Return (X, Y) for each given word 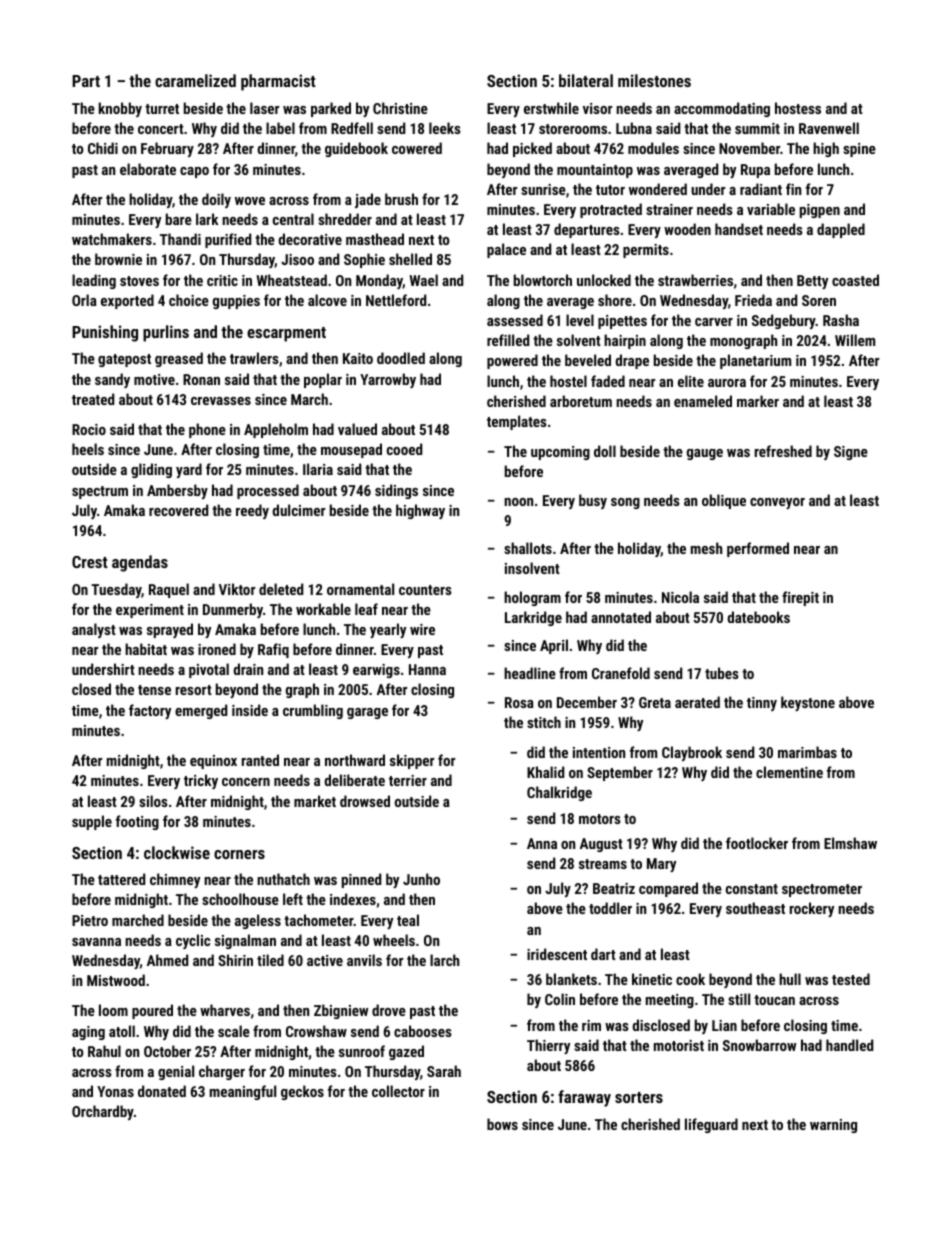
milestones (654, 80)
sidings (396, 491)
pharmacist (278, 82)
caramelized (195, 80)
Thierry (548, 1046)
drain (248, 669)
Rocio (89, 429)
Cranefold (621, 673)
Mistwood (116, 980)
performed (758, 549)
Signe (851, 453)
